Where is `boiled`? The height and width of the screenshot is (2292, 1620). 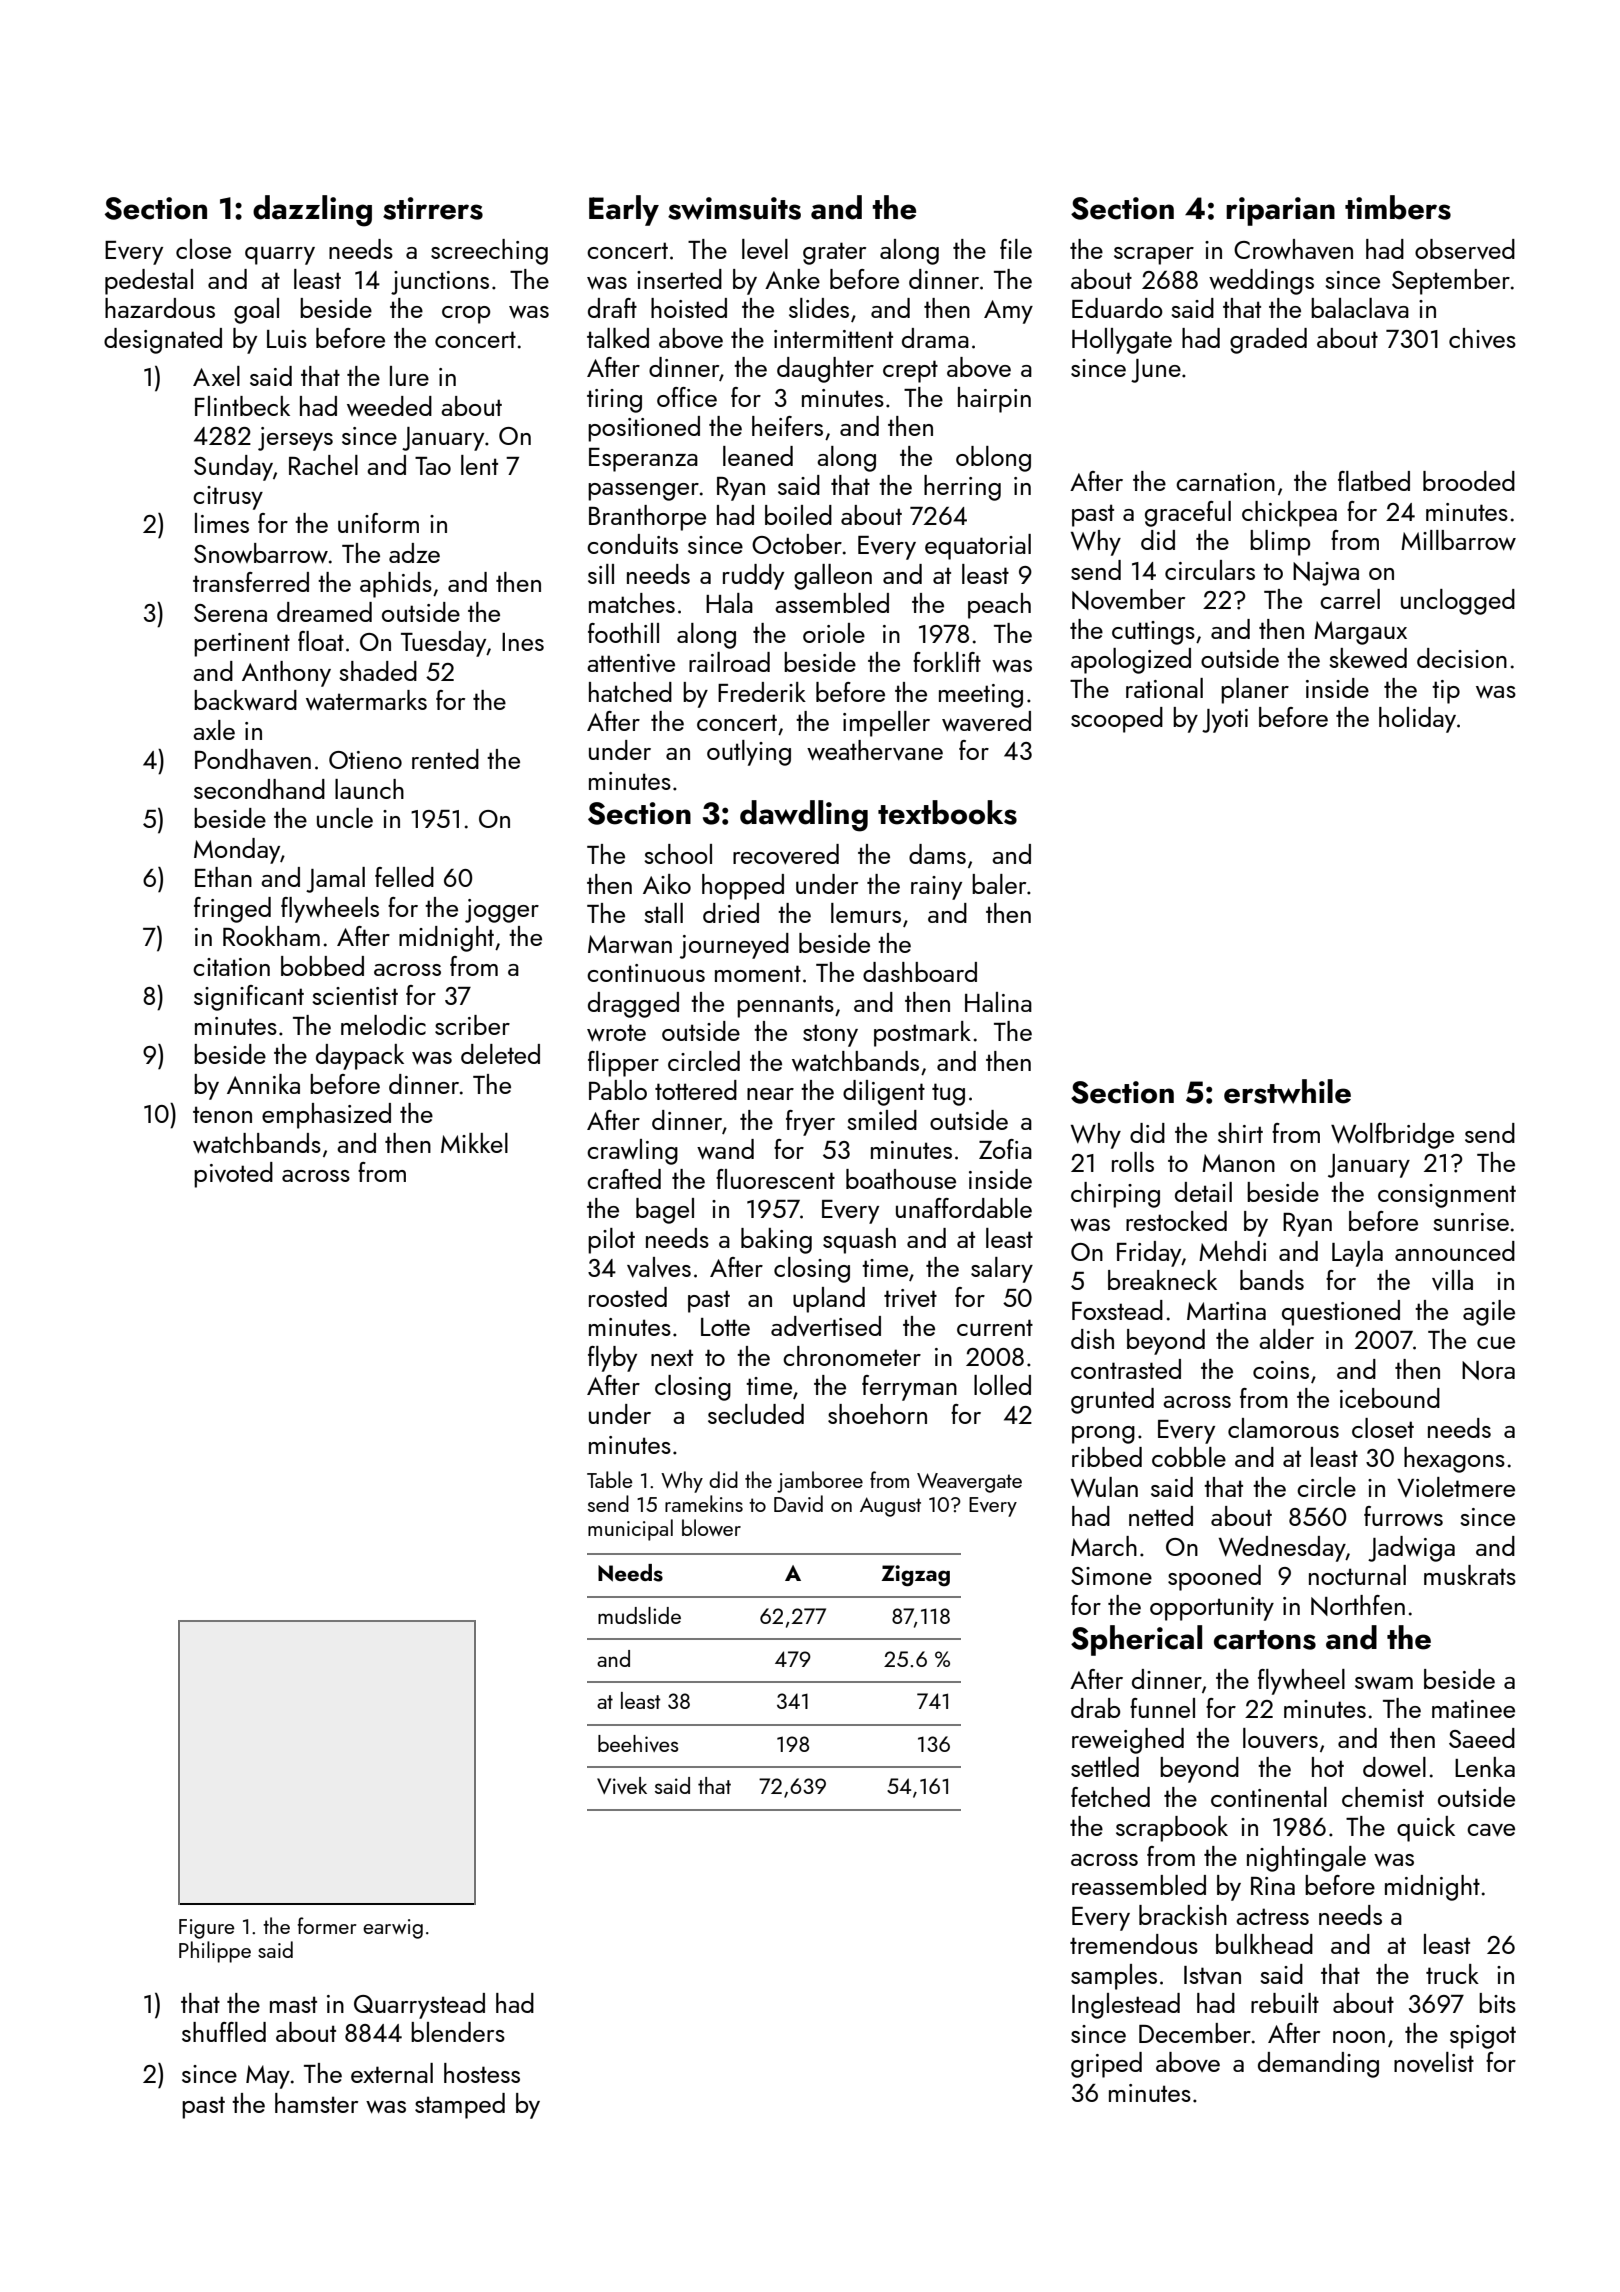 boiled is located at coordinates (798, 515).
